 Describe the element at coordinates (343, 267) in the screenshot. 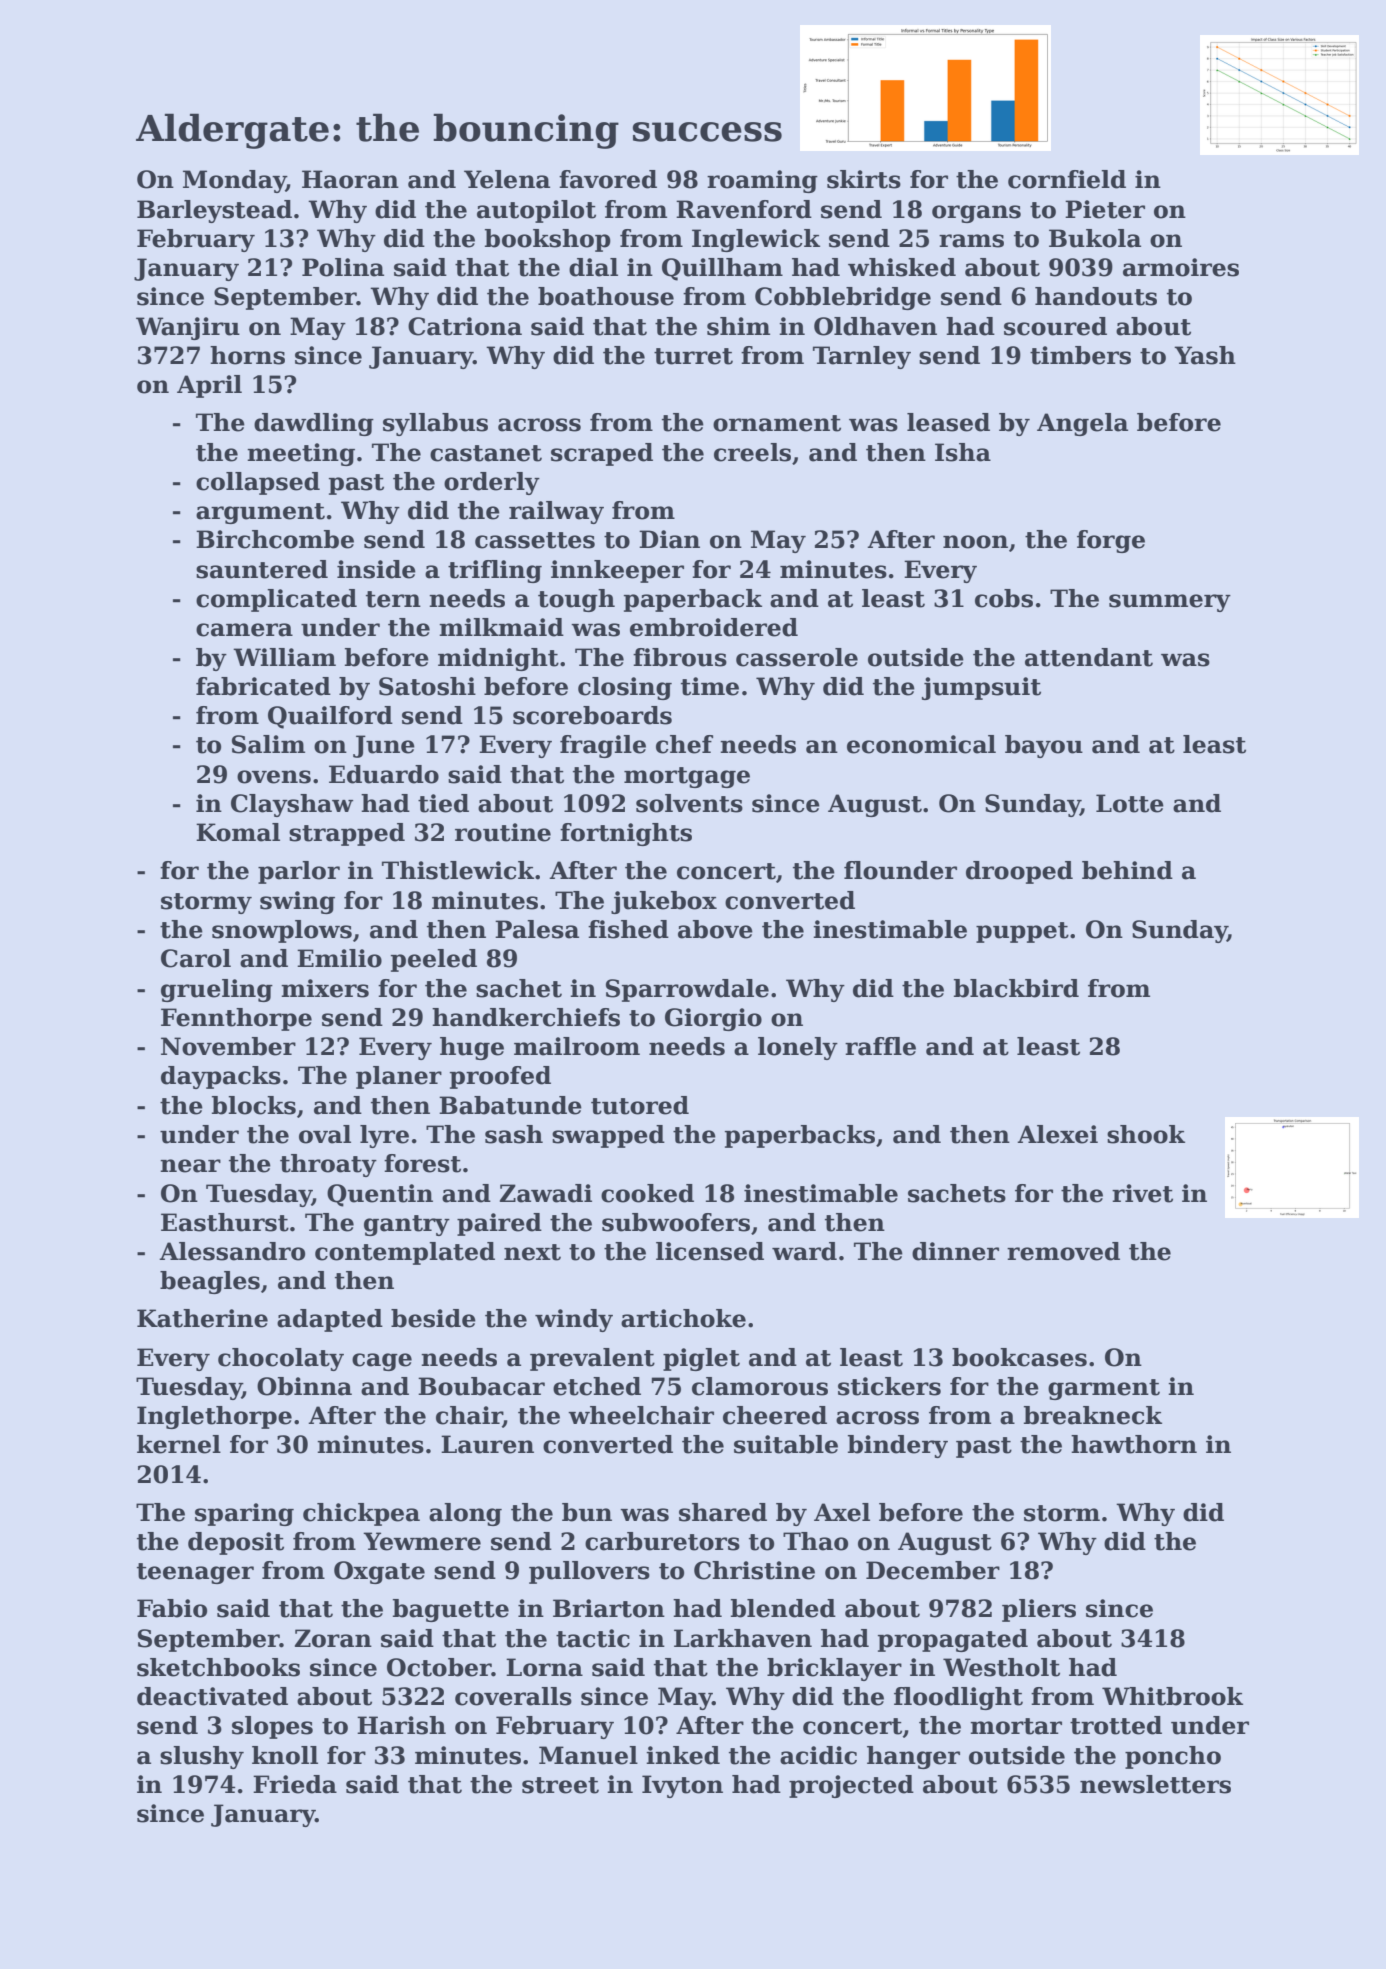

I see `Polina` at that location.
